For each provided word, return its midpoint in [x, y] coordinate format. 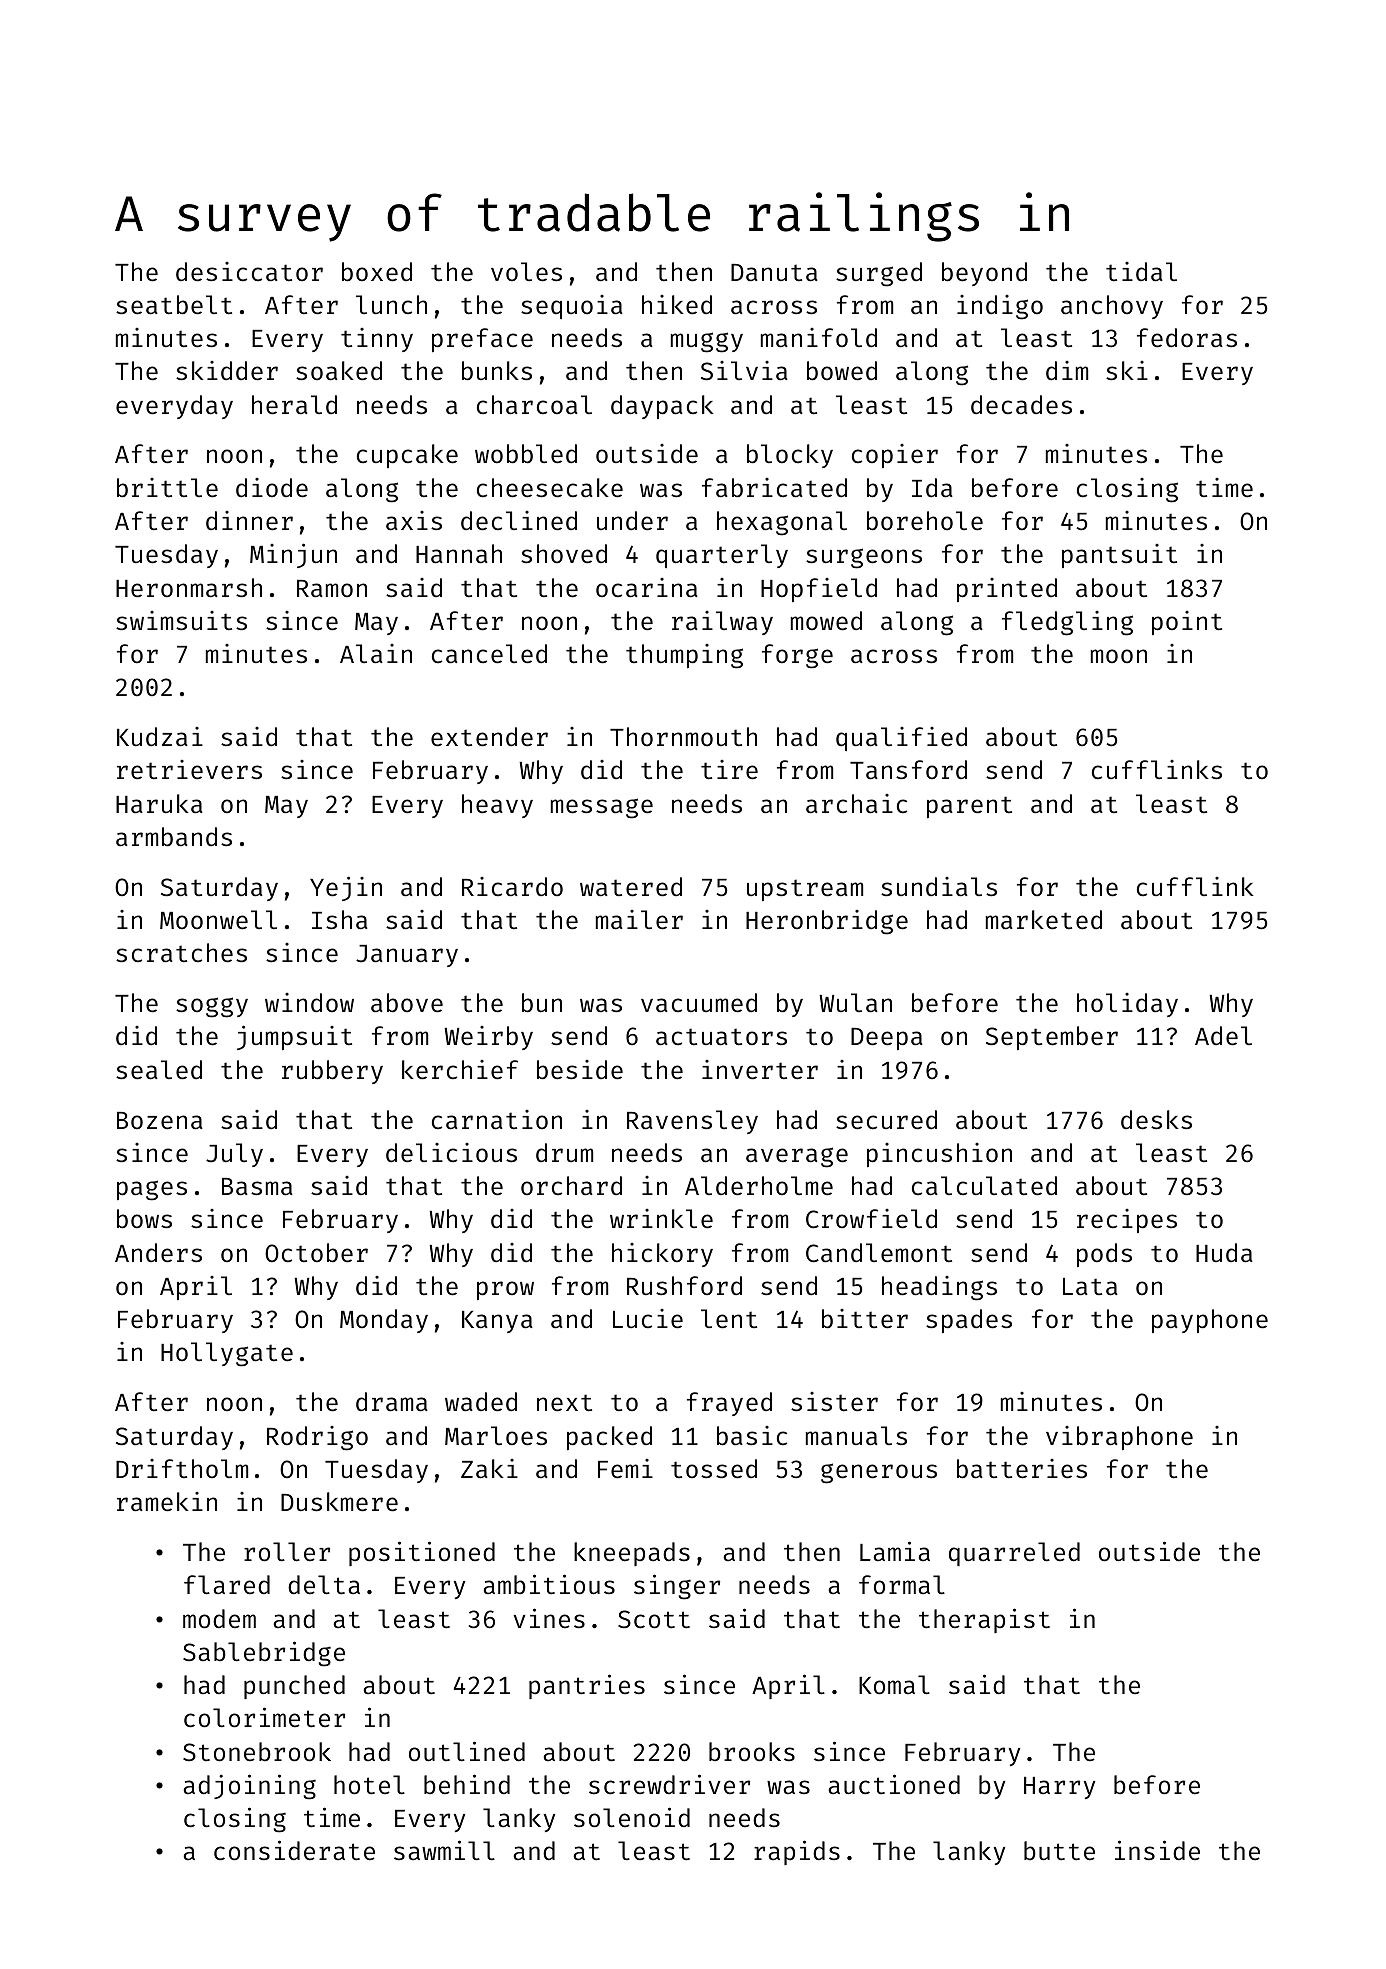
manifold [819, 338]
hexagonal [782, 523]
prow [505, 1290]
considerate [294, 1850]
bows [144, 1219]
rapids [797, 1852]
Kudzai [160, 737]
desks [1156, 1120]
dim [1067, 370]
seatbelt [174, 305]
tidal [1141, 272]
